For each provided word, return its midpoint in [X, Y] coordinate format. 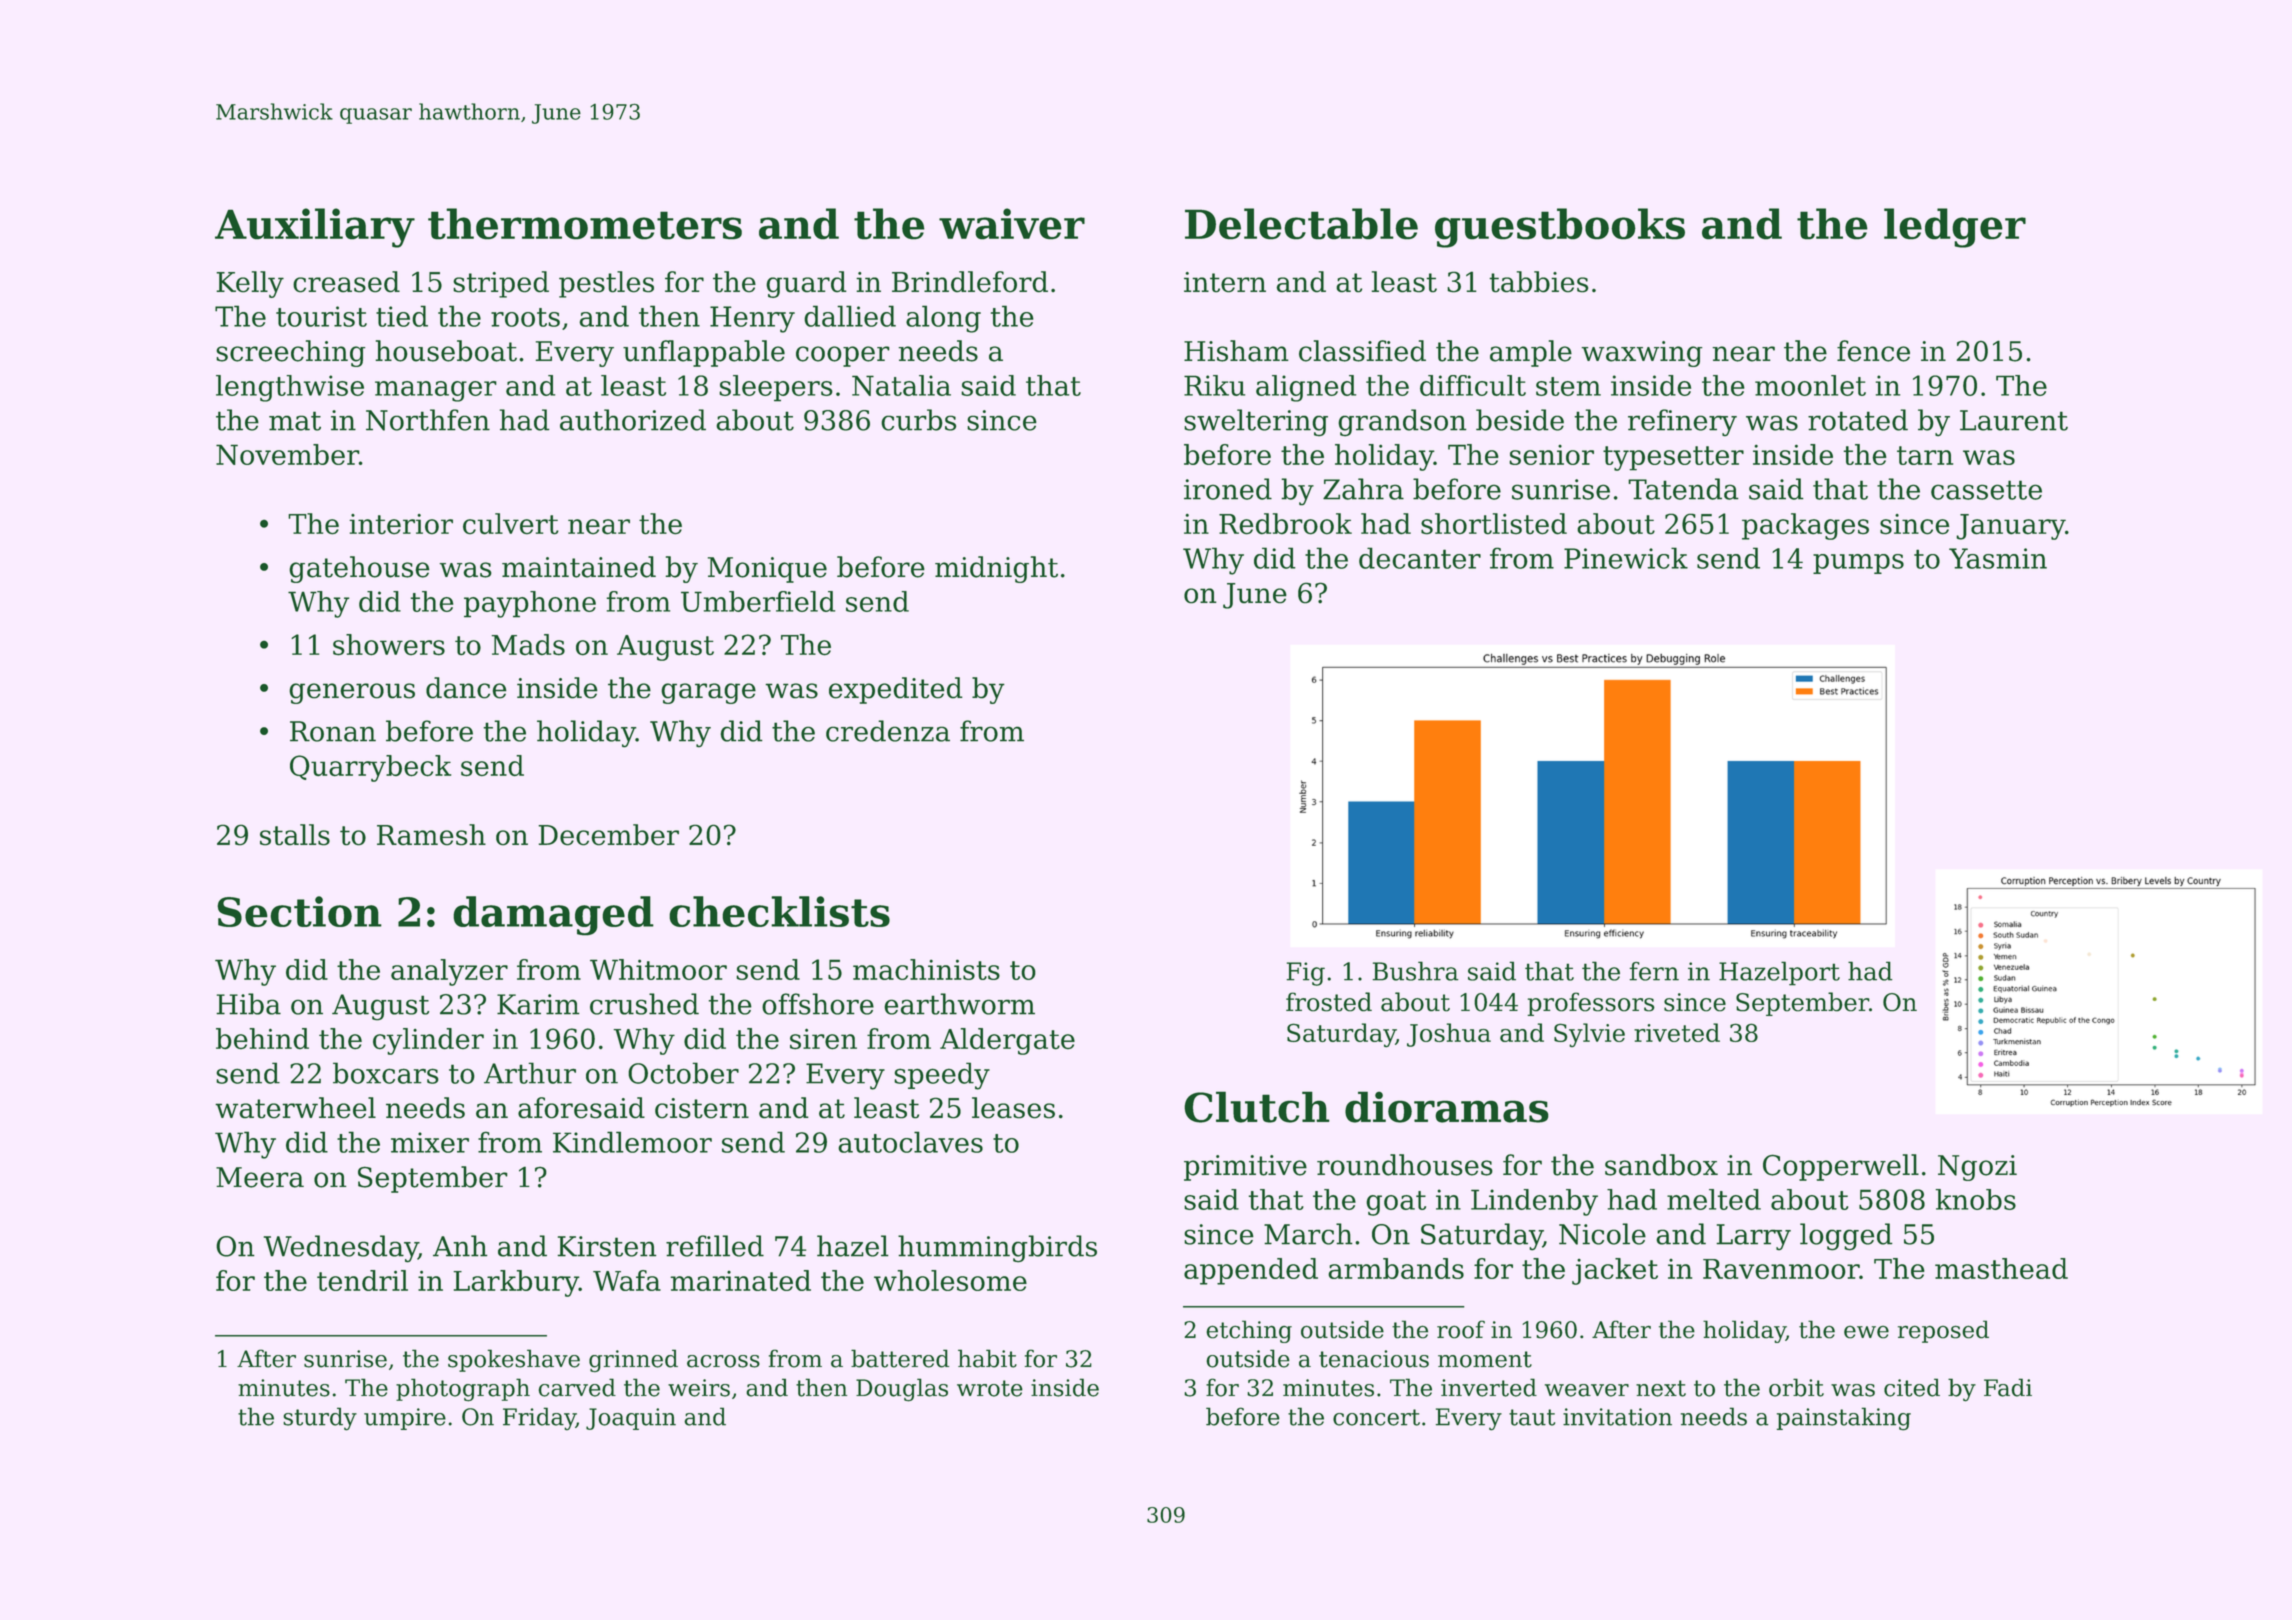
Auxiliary [315, 228]
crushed [644, 1004]
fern [1654, 971]
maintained [579, 567]
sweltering [1256, 423]
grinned [633, 1360]
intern [1225, 282]
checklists [779, 911]
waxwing [1642, 354]
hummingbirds [997, 1249]
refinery [1682, 422]
